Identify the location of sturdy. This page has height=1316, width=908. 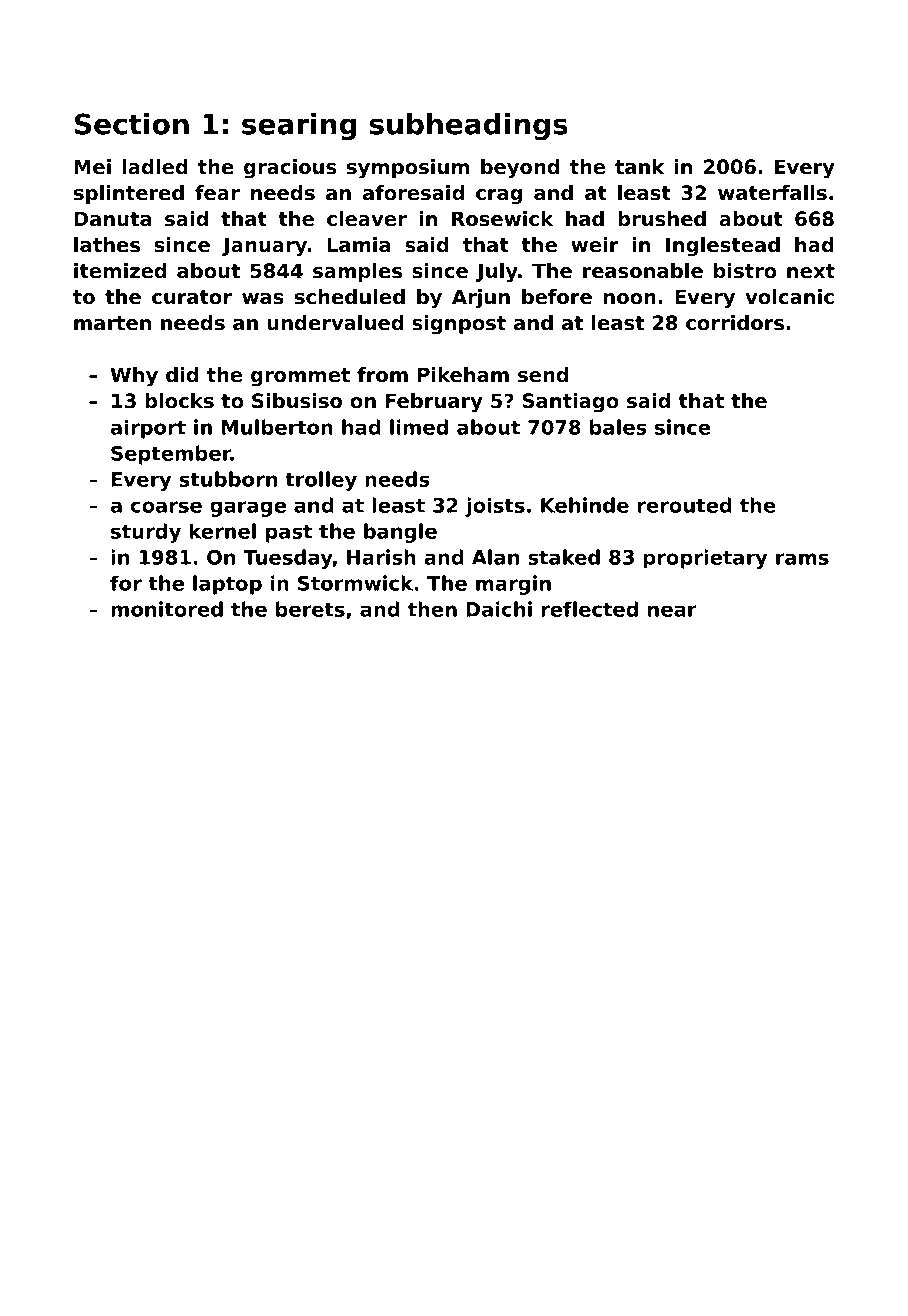
(146, 533).
